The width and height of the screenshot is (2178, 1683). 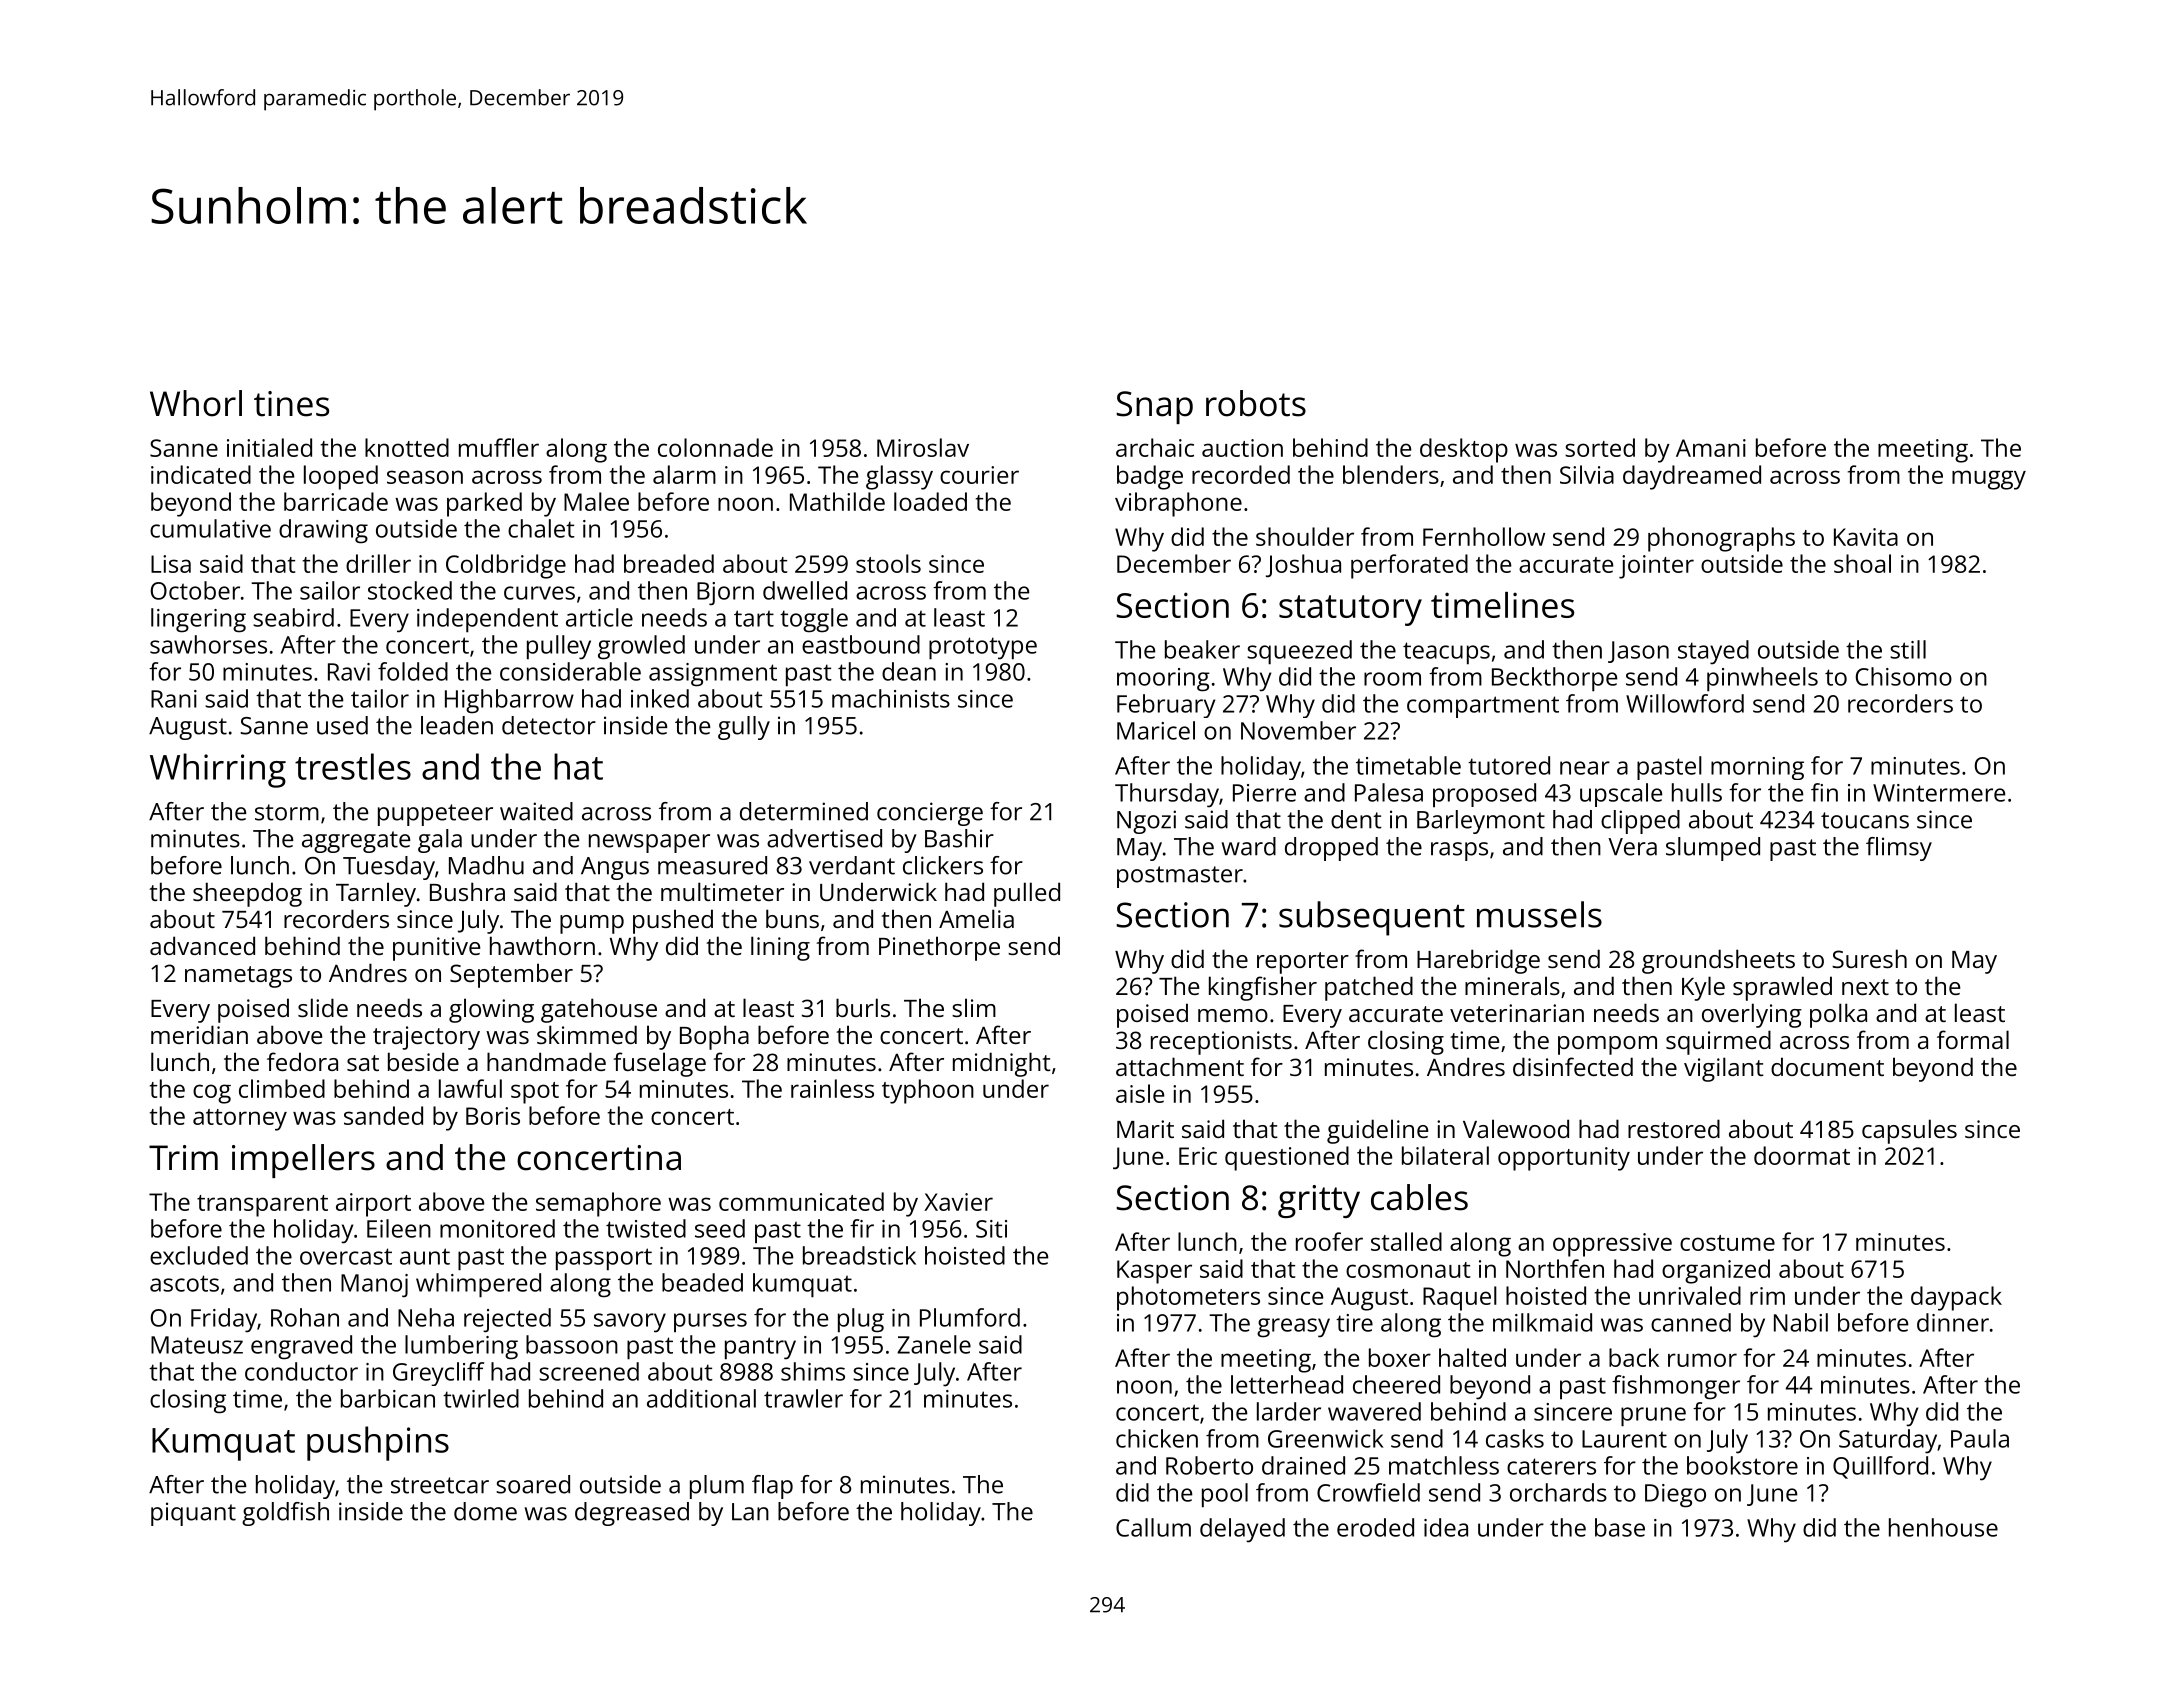 What do you see at coordinates (1716, 1271) in the screenshot?
I see `organized` at bounding box center [1716, 1271].
